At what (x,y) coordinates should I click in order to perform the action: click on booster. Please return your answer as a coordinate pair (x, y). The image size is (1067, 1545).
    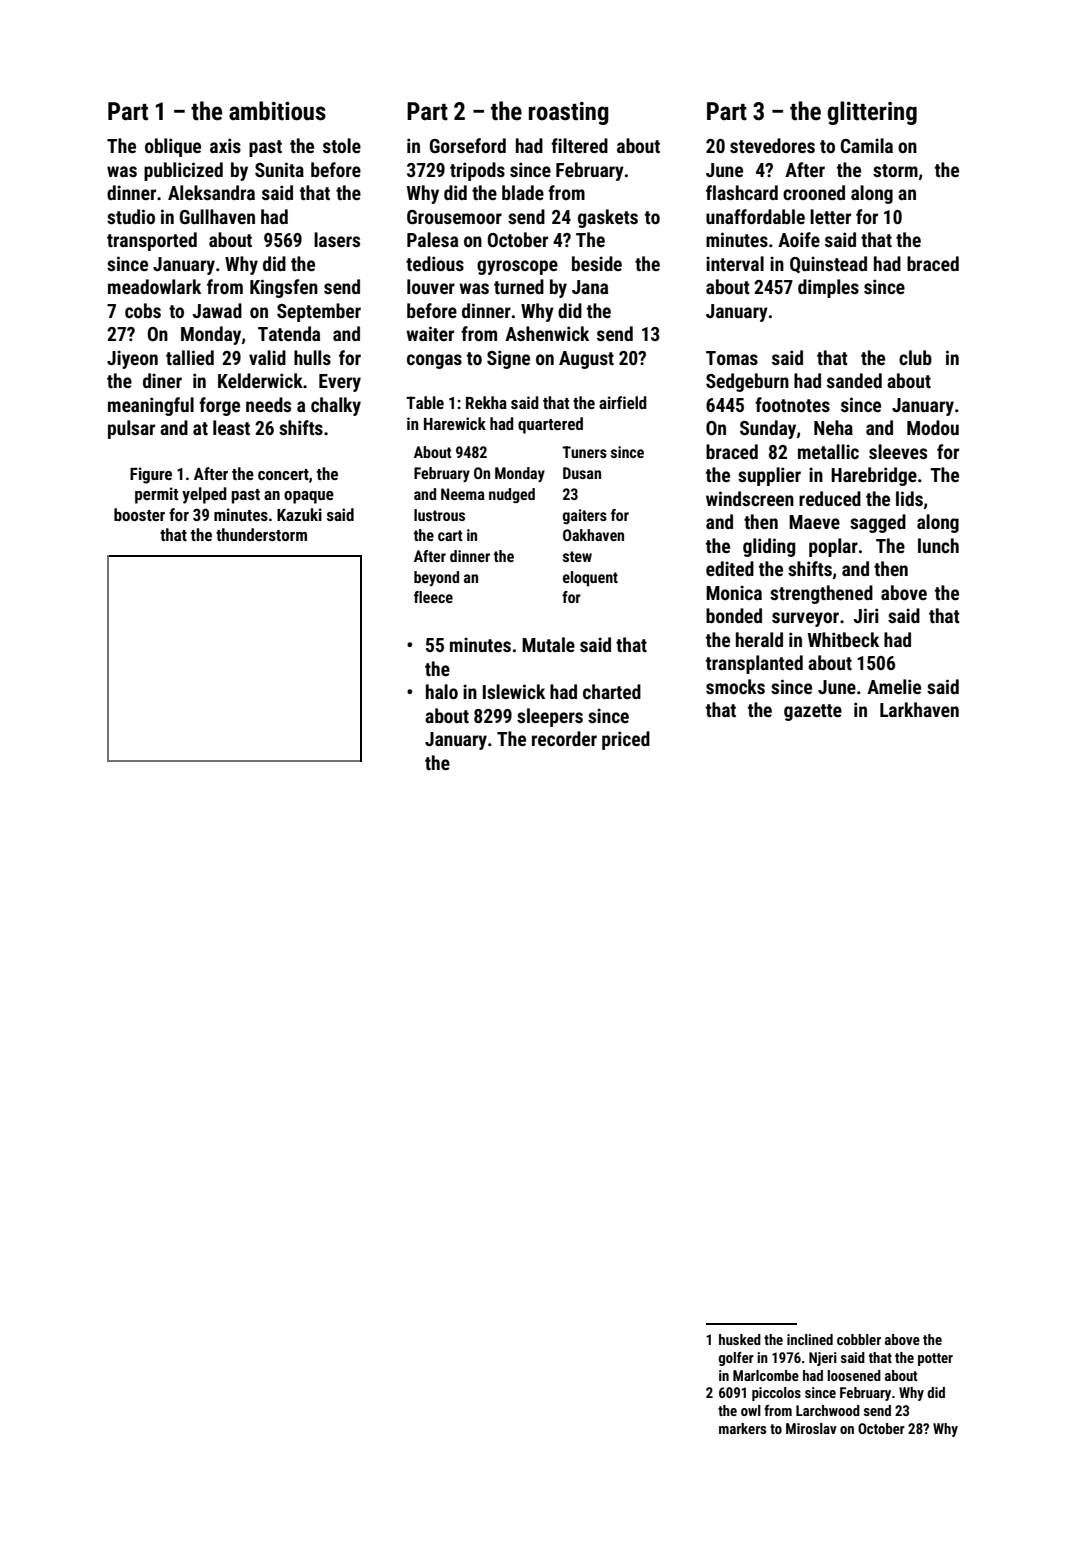
    Looking at the image, I should click on (139, 514).
